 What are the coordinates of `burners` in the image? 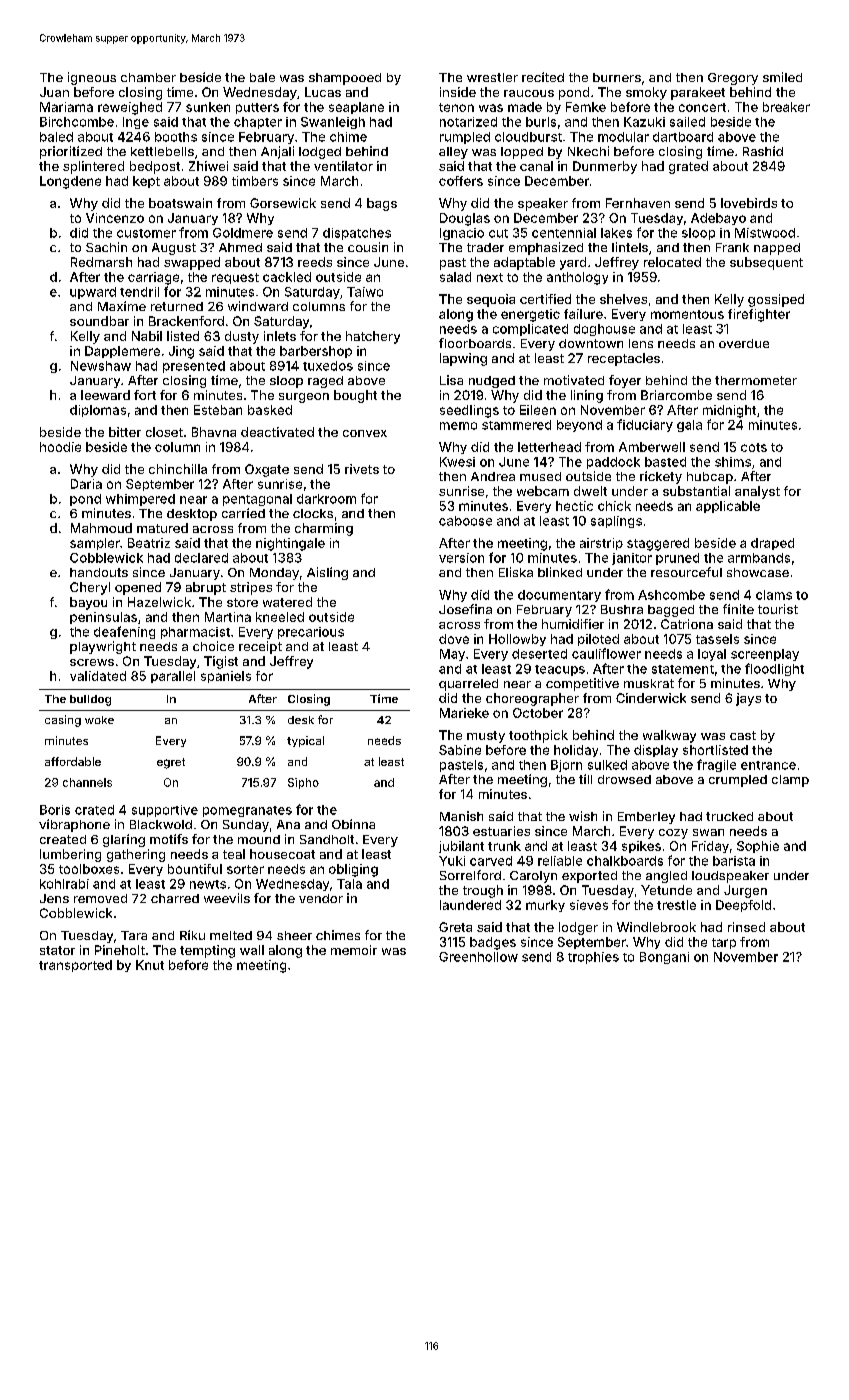 It's located at (617, 77).
